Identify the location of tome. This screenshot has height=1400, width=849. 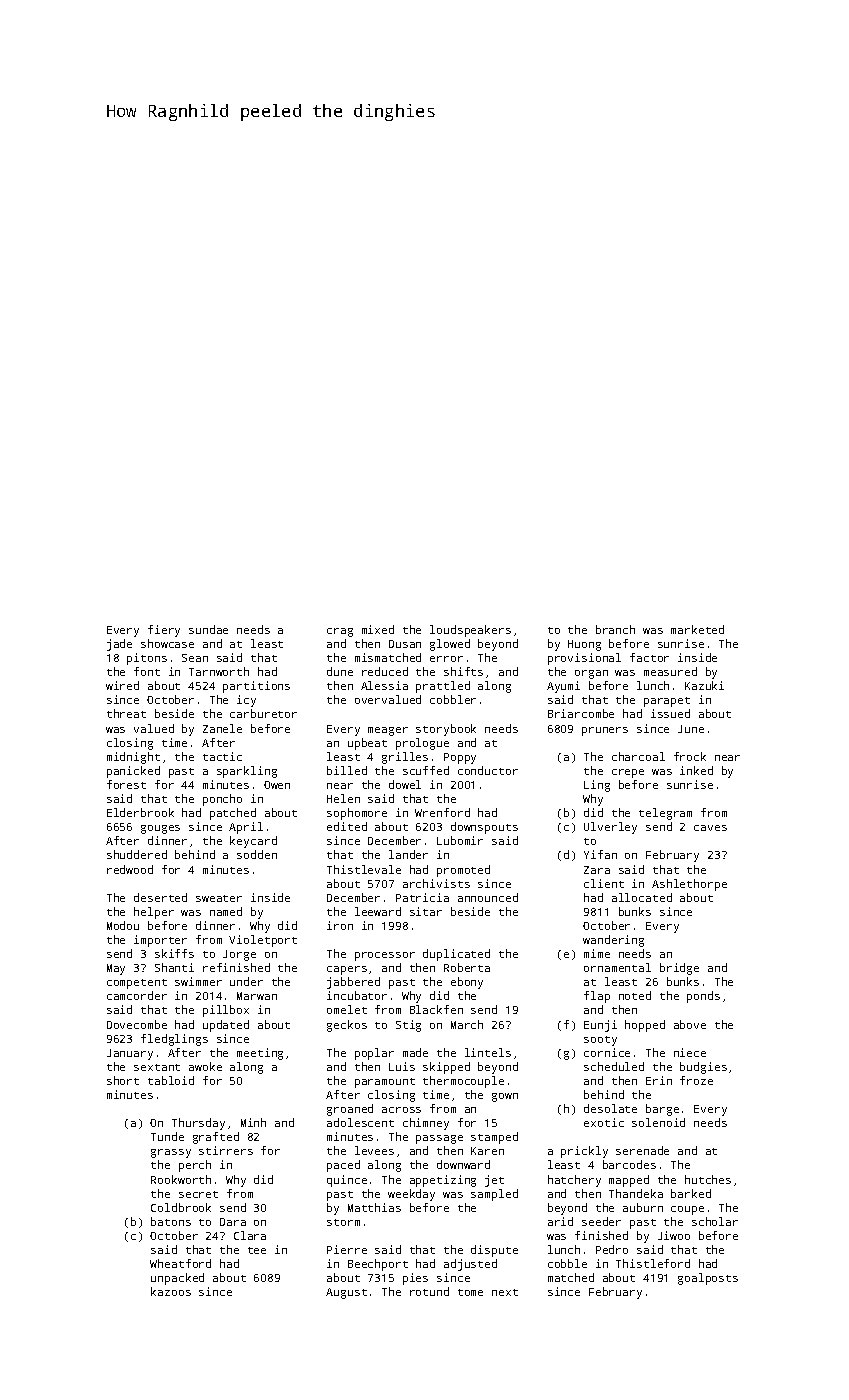
(470, 1292).
